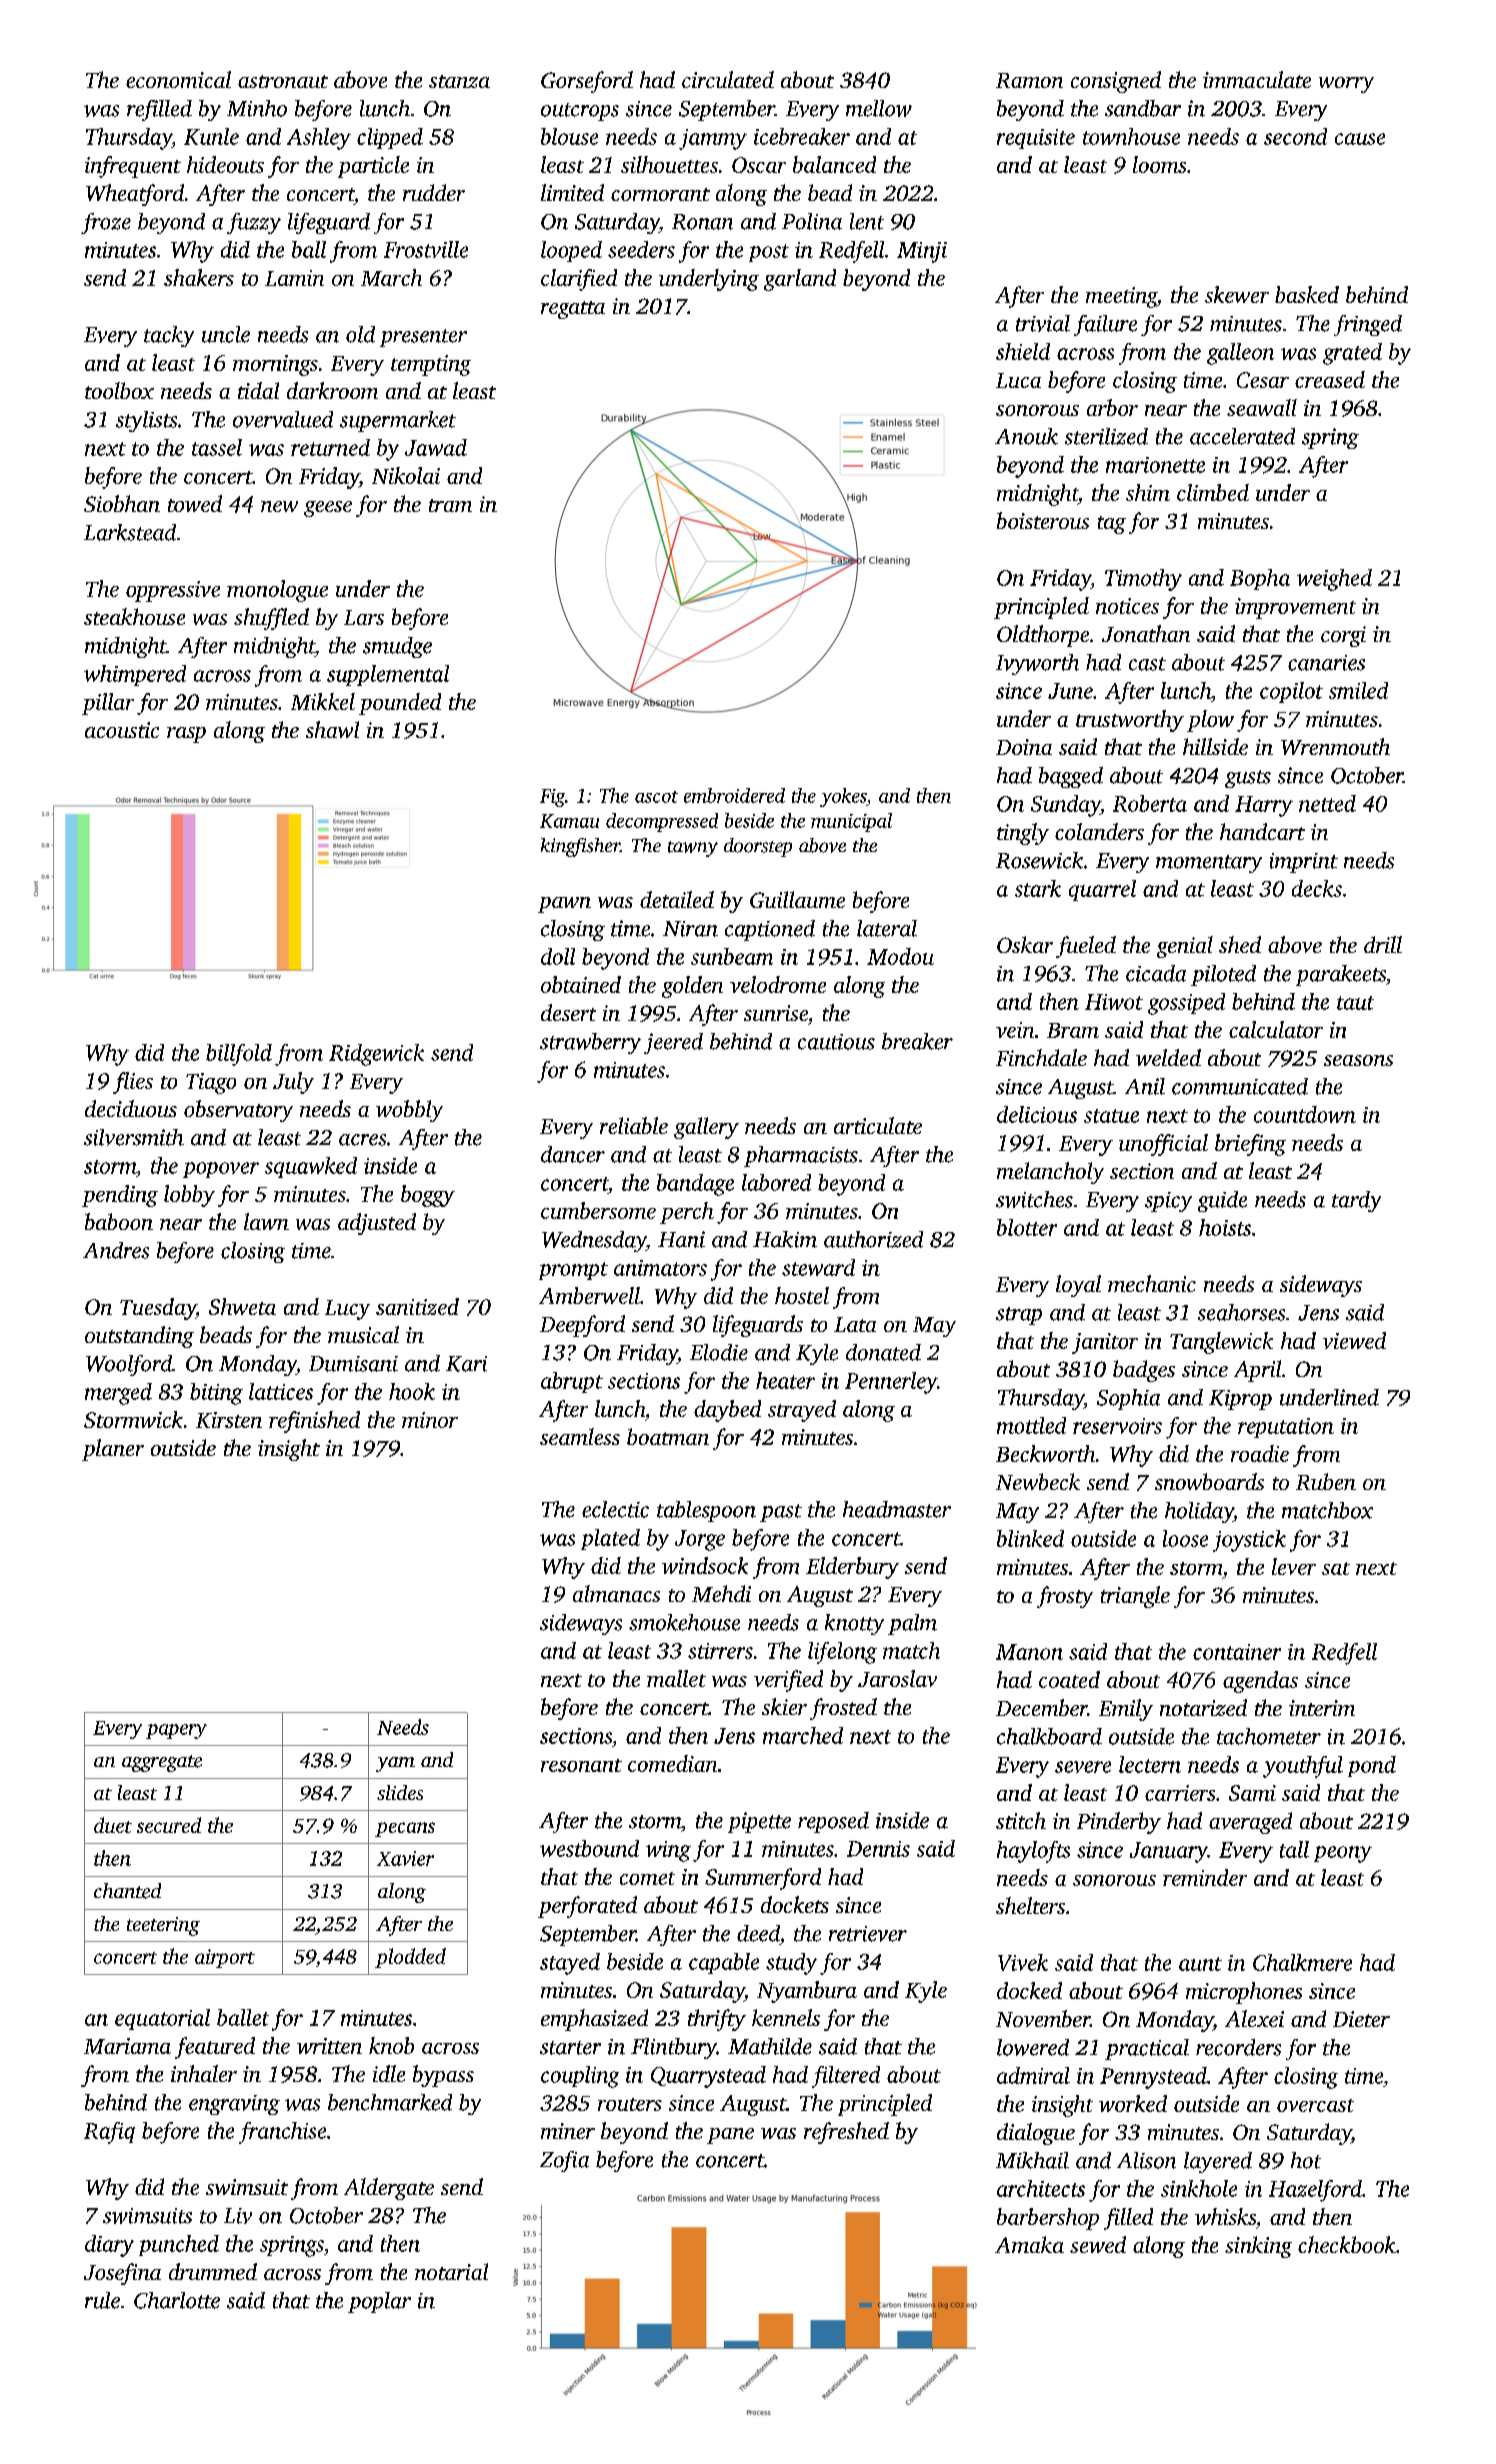 This document has height=2464, width=1496. What do you see at coordinates (451, 2271) in the document?
I see `notarial` at bounding box center [451, 2271].
